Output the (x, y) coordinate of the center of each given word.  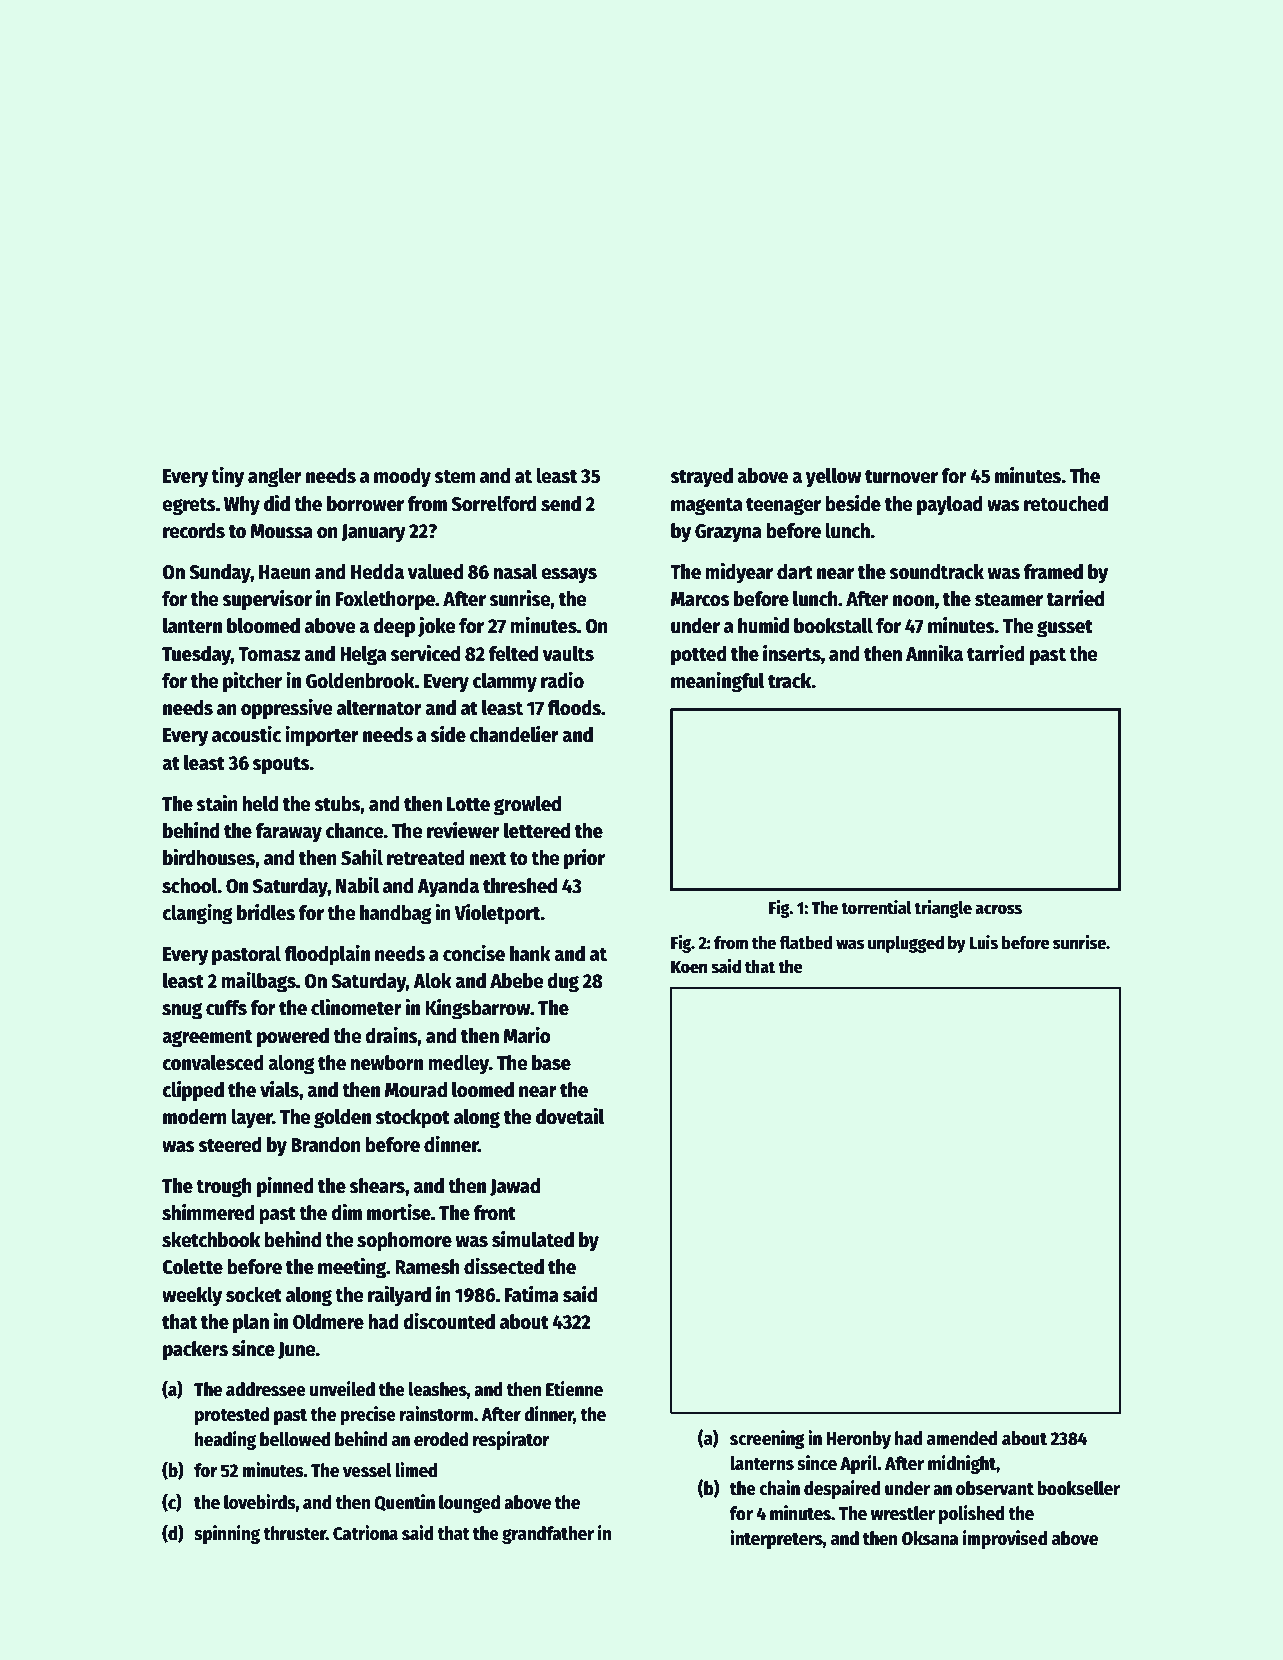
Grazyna (728, 533)
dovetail (570, 1116)
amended (962, 1438)
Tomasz (269, 654)
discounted (449, 1321)
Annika (934, 653)
